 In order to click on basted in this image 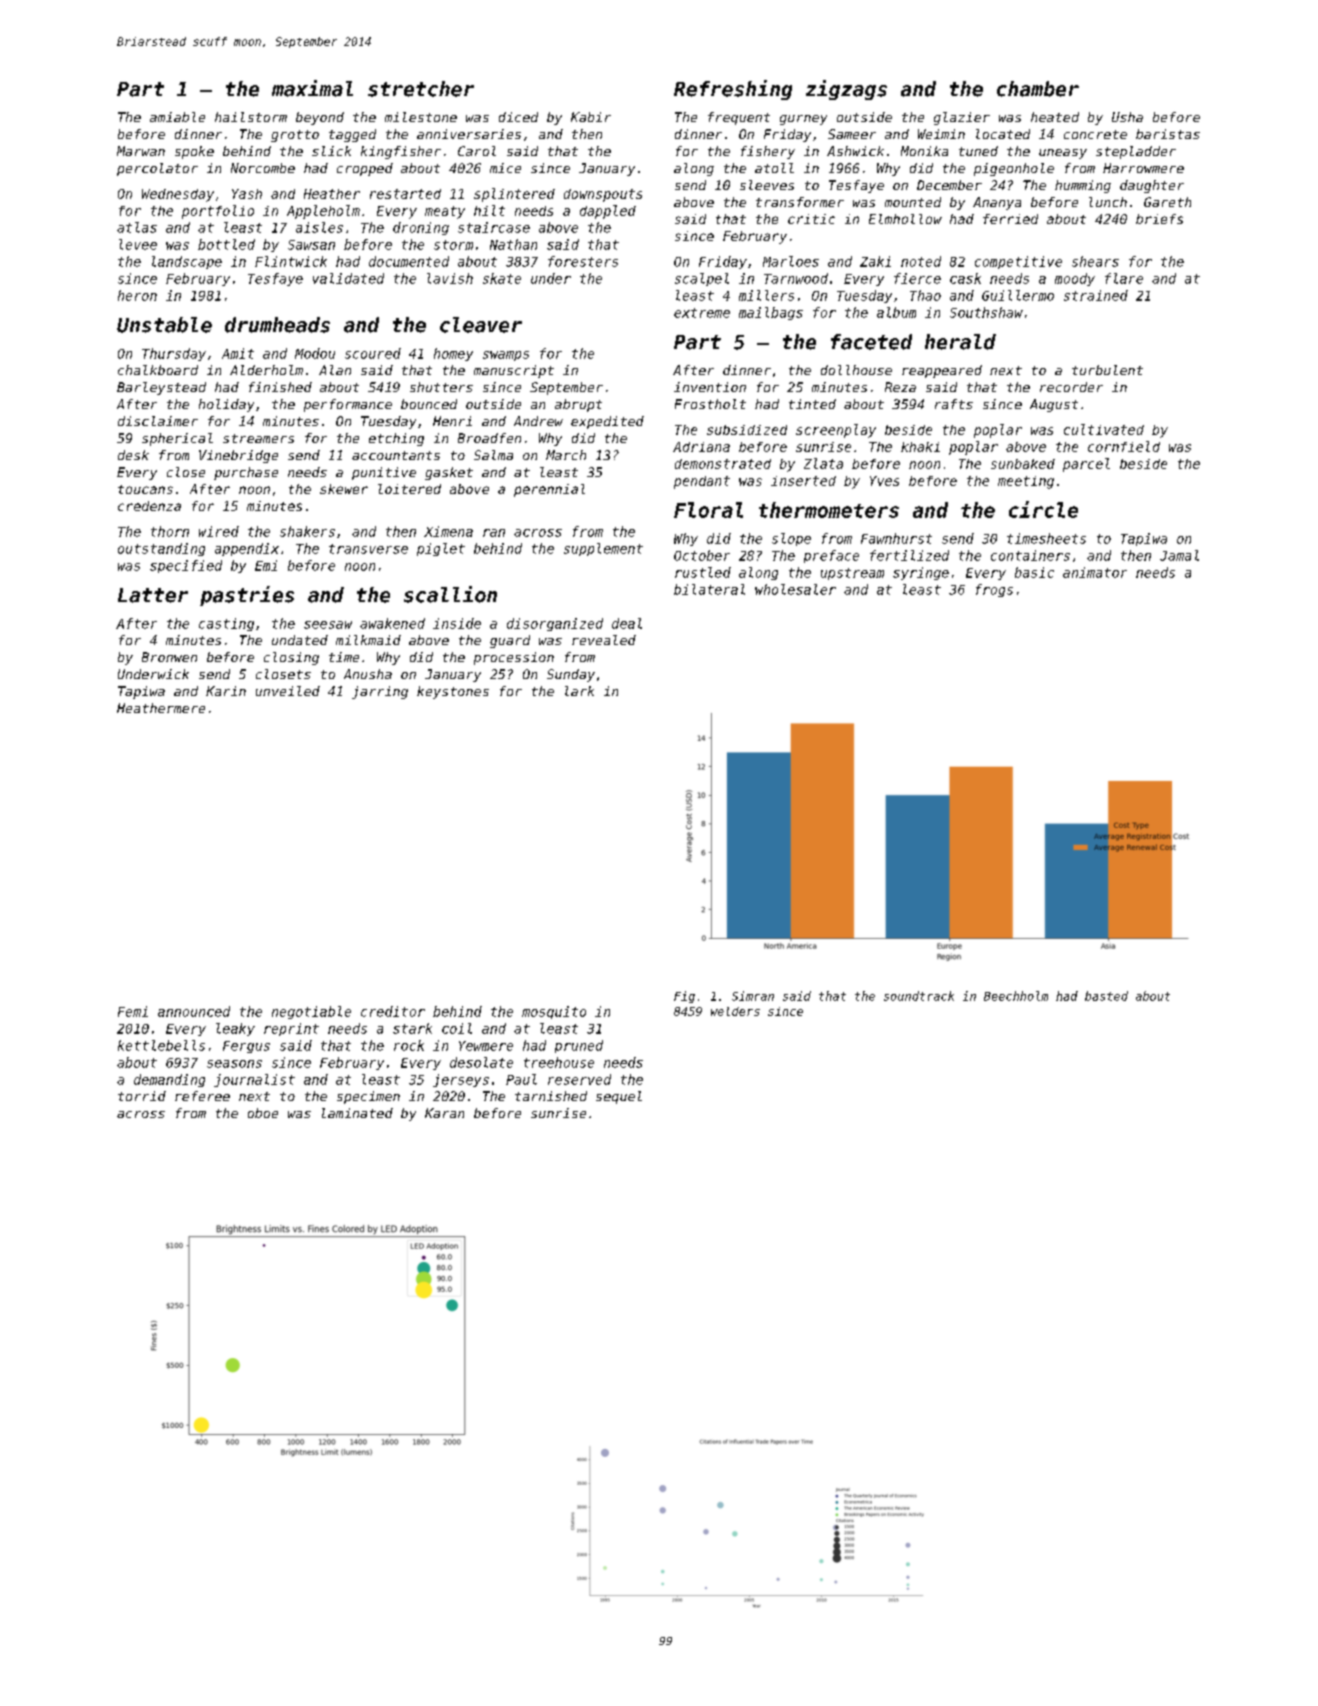, I will do `click(1106, 996)`.
